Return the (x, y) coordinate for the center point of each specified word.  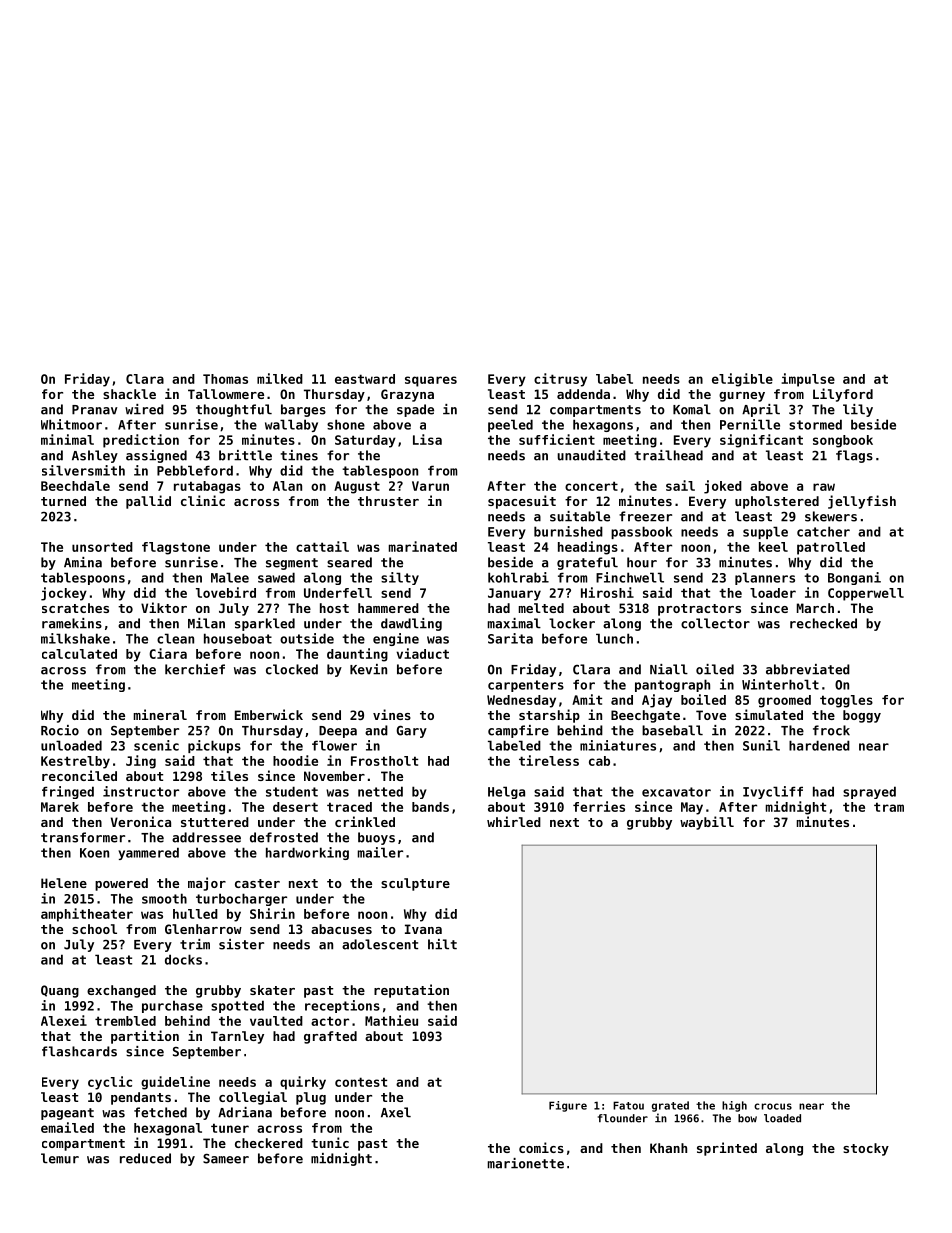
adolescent (380, 944)
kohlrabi (518, 577)
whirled (514, 821)
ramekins (72, 623)
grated (670, 1106)
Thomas (225, 379)
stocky (866, 1149)
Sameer (226, 1159)
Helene (64, 883)
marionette (526, 1163)
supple (765, 532)
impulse (808, 380)
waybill (707, 823)
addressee (206, 837)
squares (431, 381)
